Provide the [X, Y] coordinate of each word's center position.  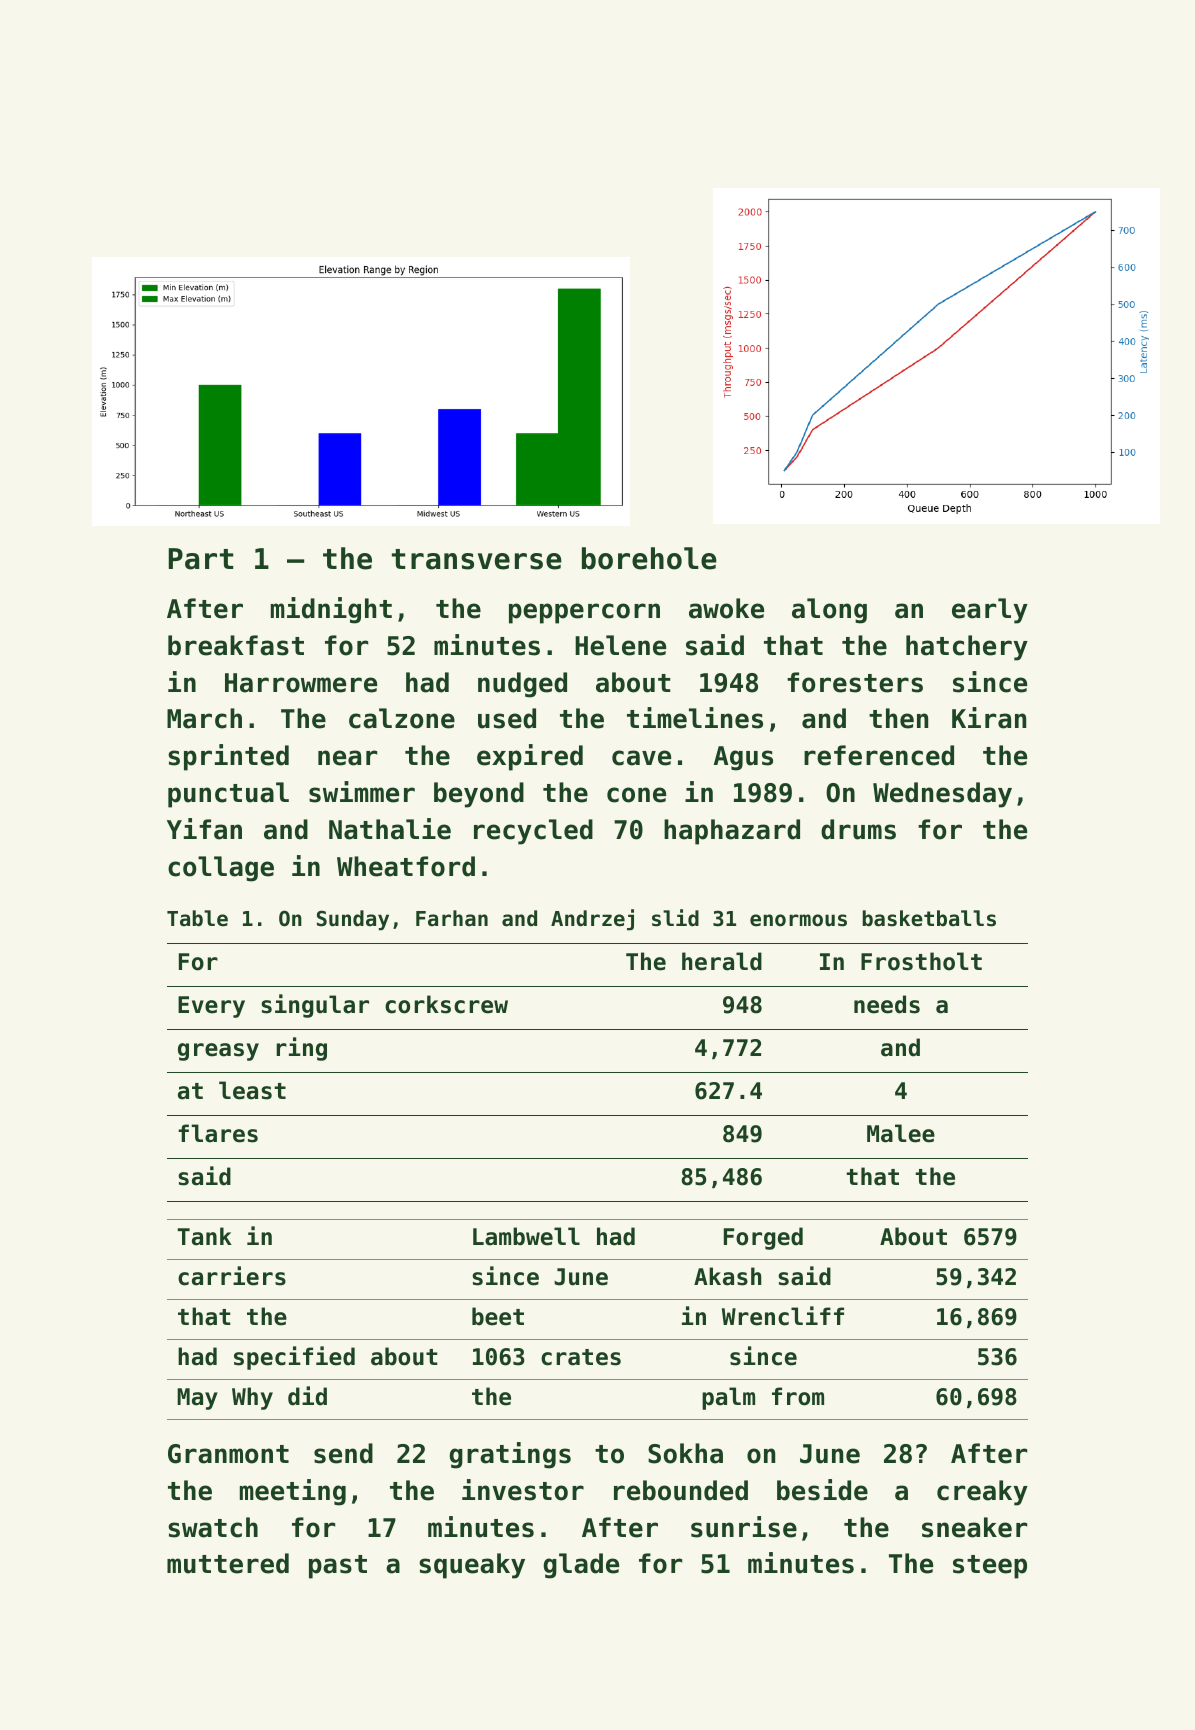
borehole [649, 558]
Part [201, 559]
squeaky [472, 1566]
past [338, 1567]
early [990, 611]
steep [990, 1567]
